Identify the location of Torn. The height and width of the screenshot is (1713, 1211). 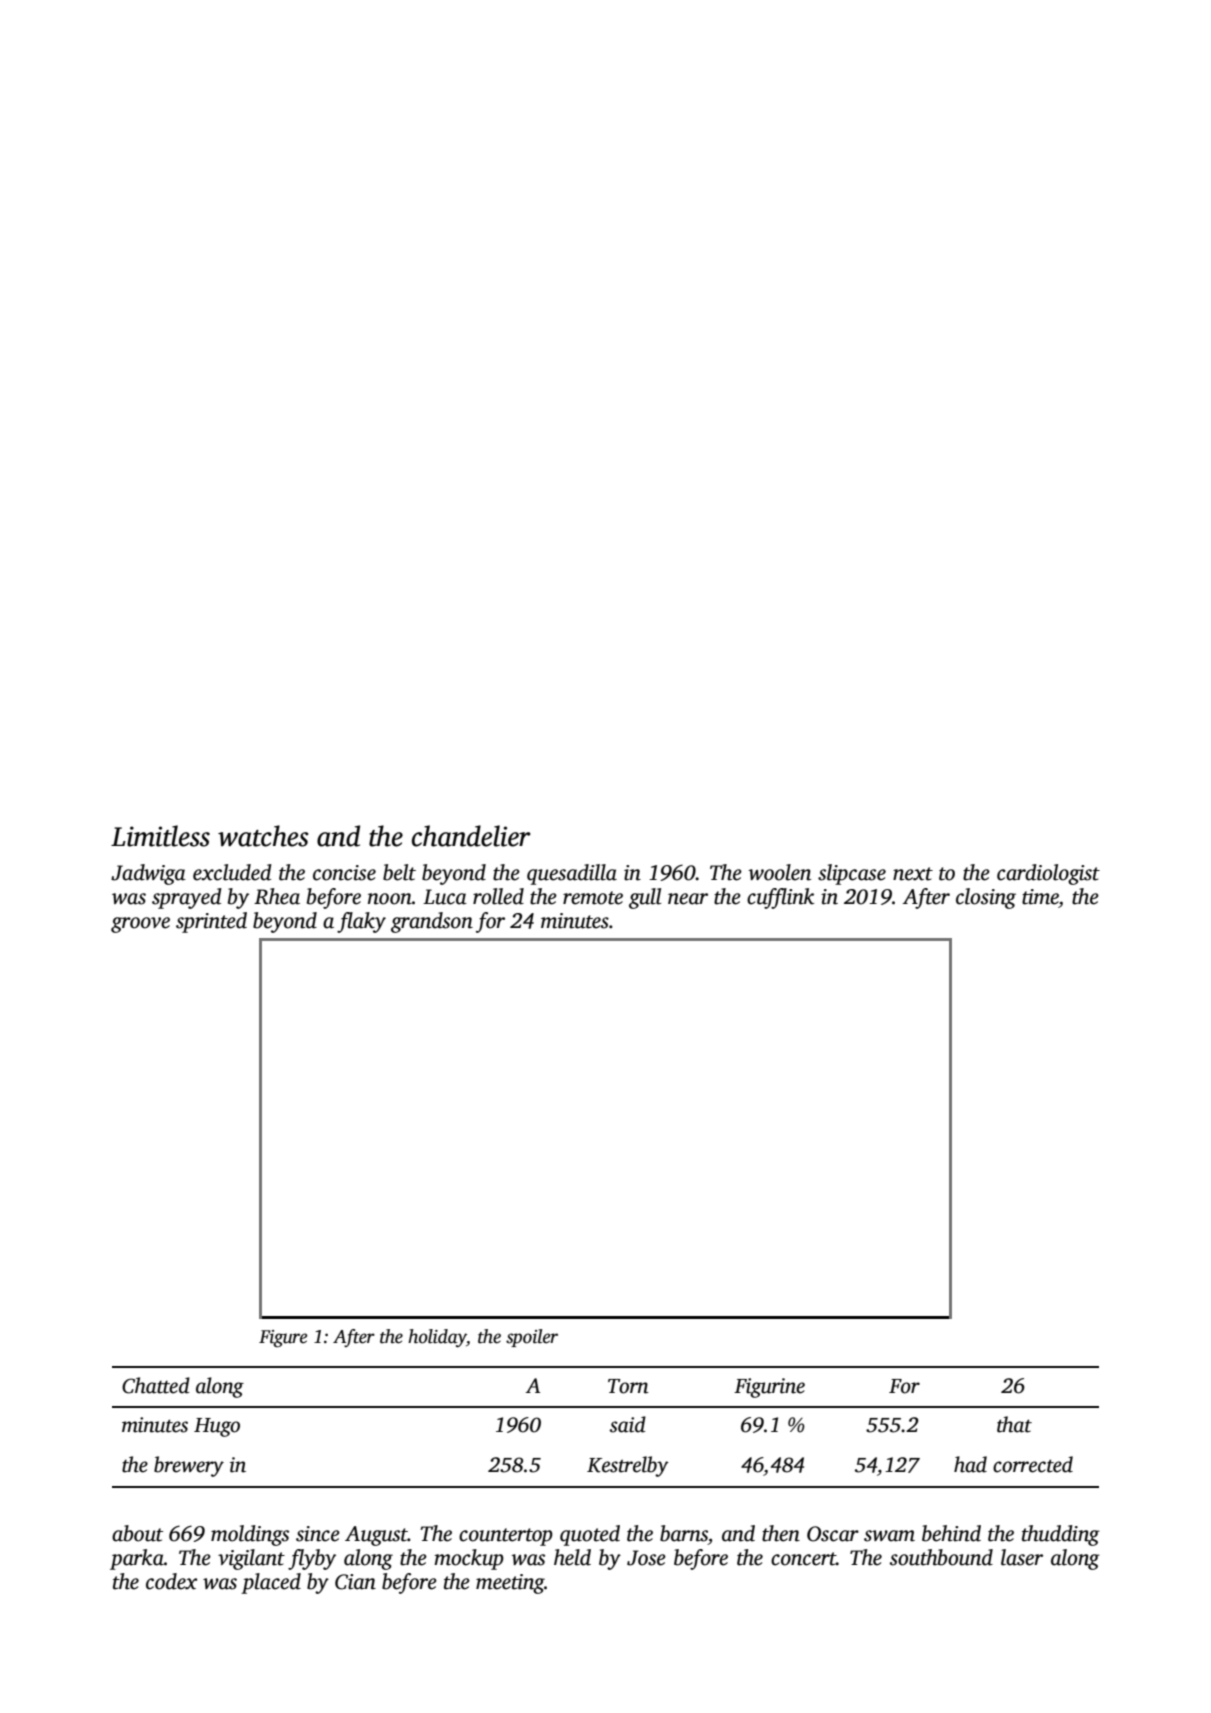
(628, 1386).
